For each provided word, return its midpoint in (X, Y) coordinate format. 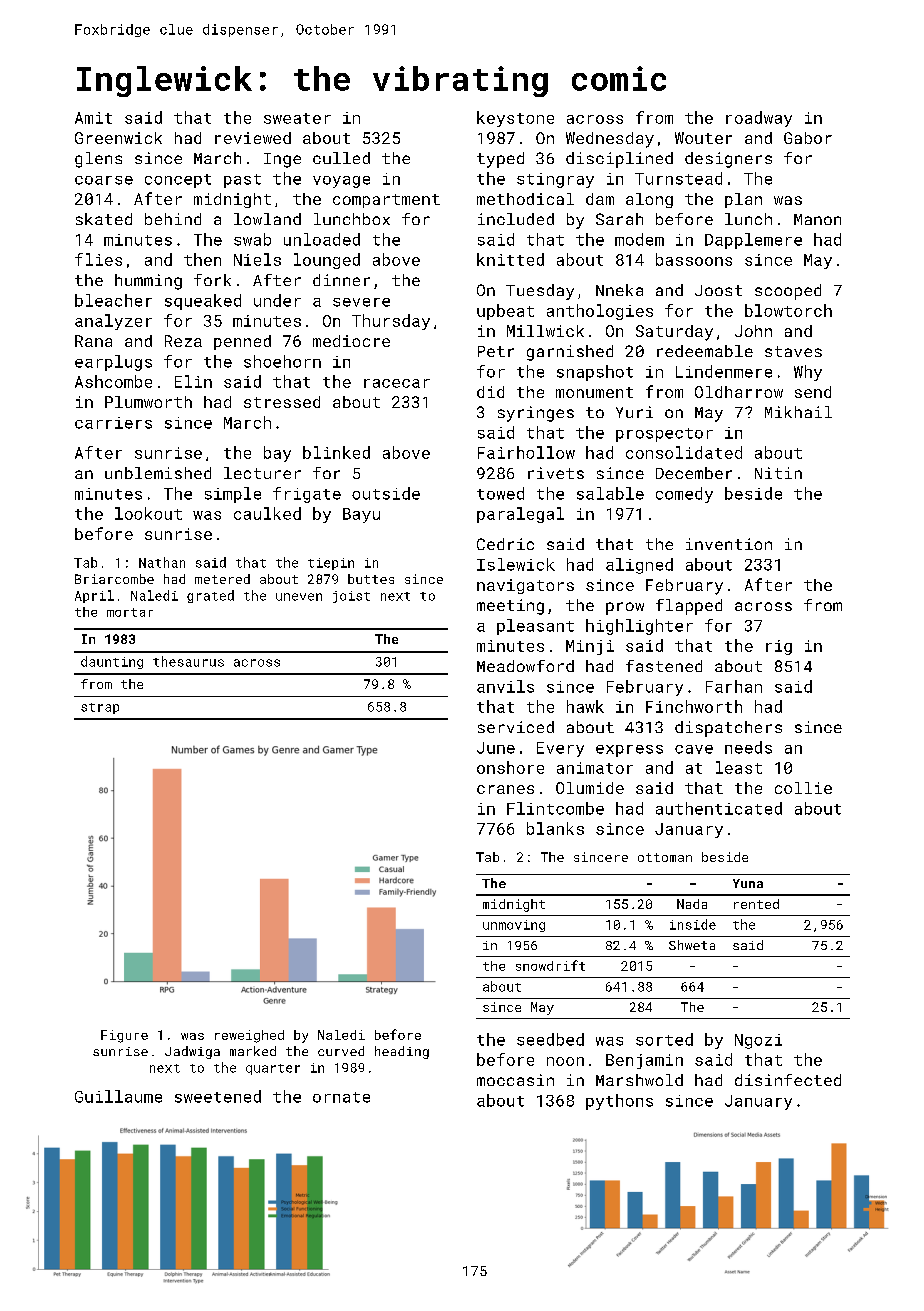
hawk (585, 706)
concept (178, 181)
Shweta (692, 945)
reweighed (249, 1036)
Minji (590, 647)
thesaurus (188, 661)
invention (729, 544)
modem (639, 239)
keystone (515, 119)
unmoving (514, 926)
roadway (759, 119)
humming (148, 282)
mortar (130, 612)
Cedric (505, 544)
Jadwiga (192, 1052)
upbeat (505, 312)
